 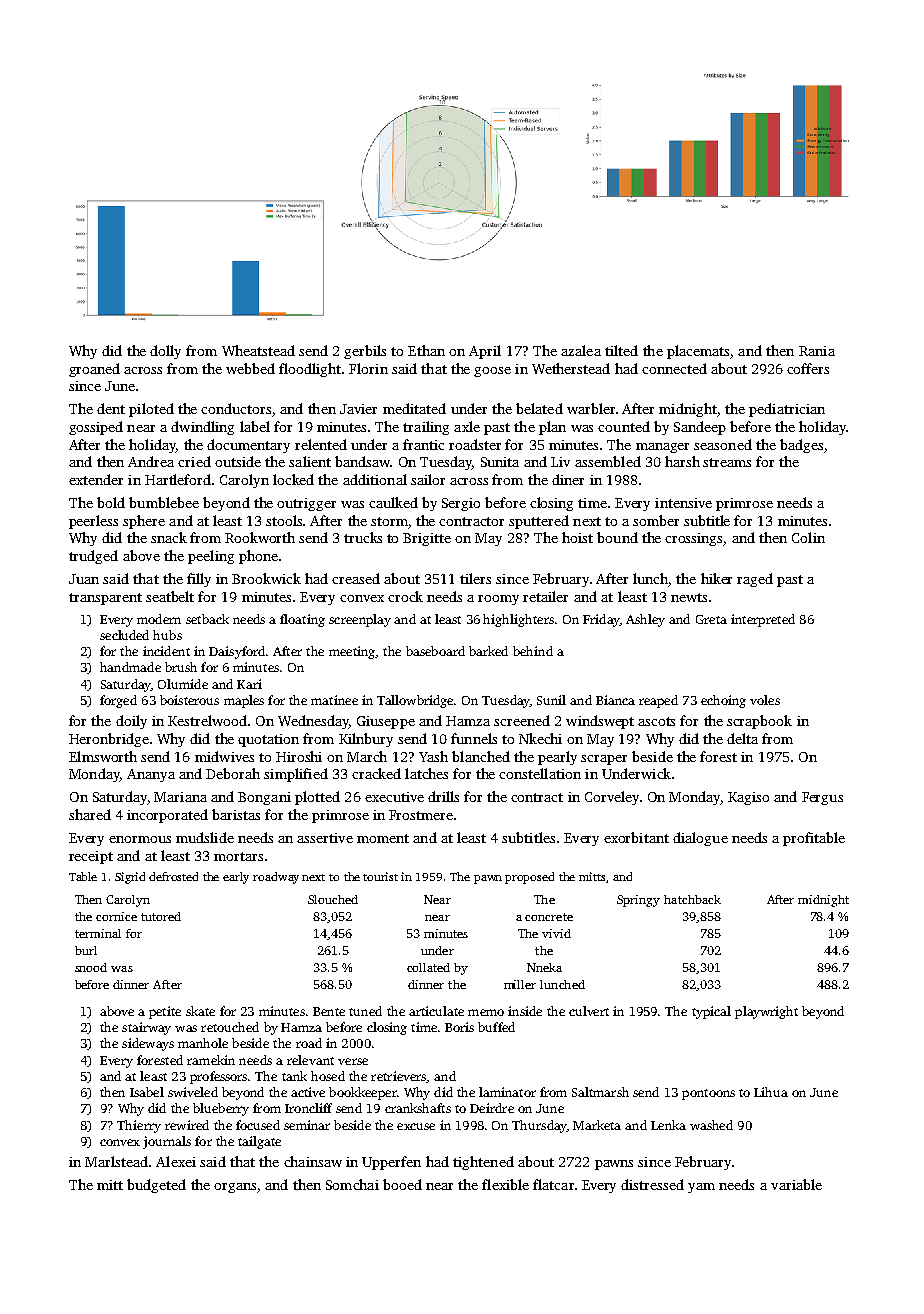 What do you see at coordinates (365, 352) in the document?
I see `gerbils` at bounding box center [365, 352].
